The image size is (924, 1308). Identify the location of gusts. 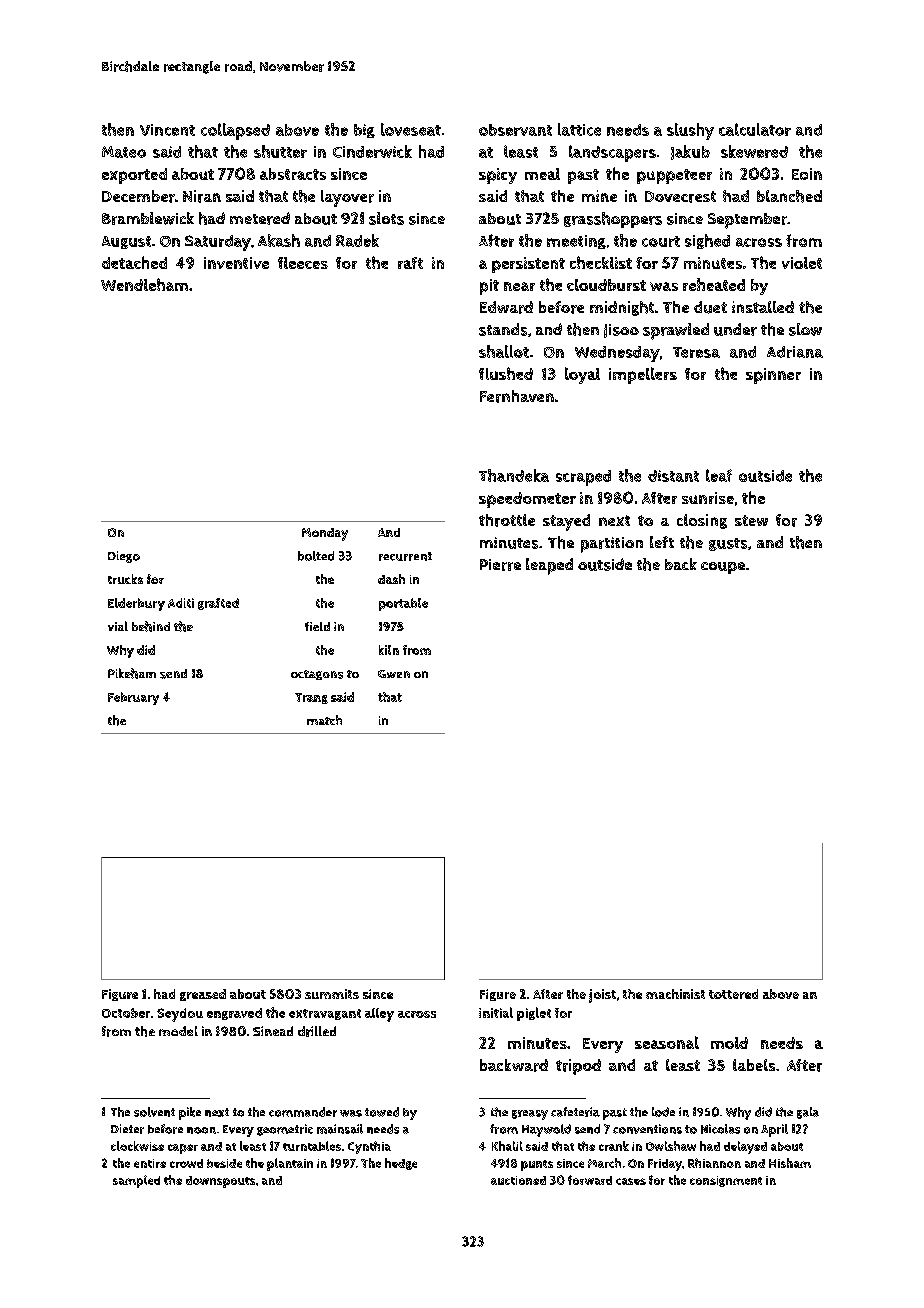
(728, 544).
